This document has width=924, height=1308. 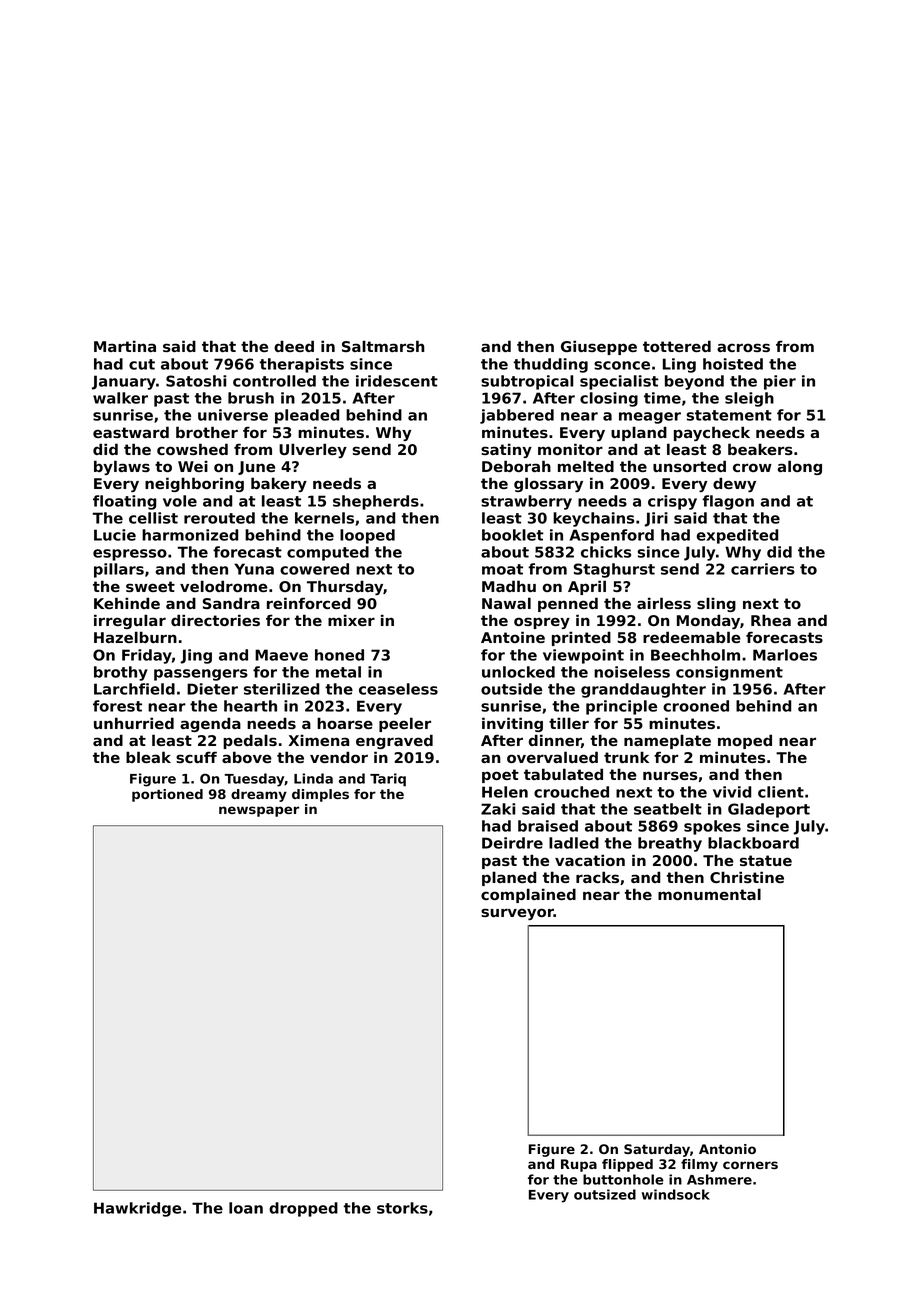 What do you see at coordinates (785, 655) in the document?
I see `Marloes` at bounding box center [785, 655].
